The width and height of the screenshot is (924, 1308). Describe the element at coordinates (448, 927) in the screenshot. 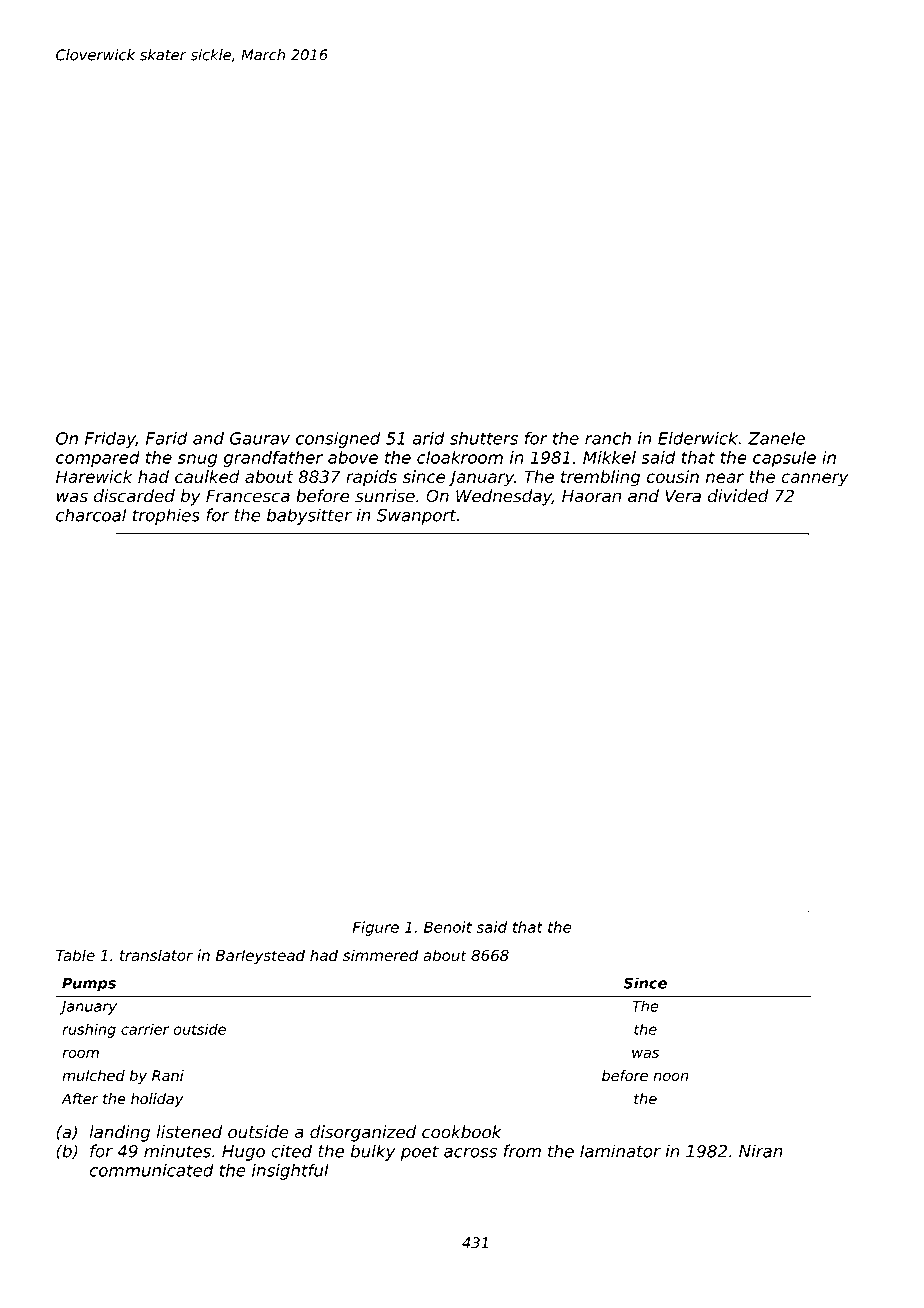

I see `Benoit` at that location.
